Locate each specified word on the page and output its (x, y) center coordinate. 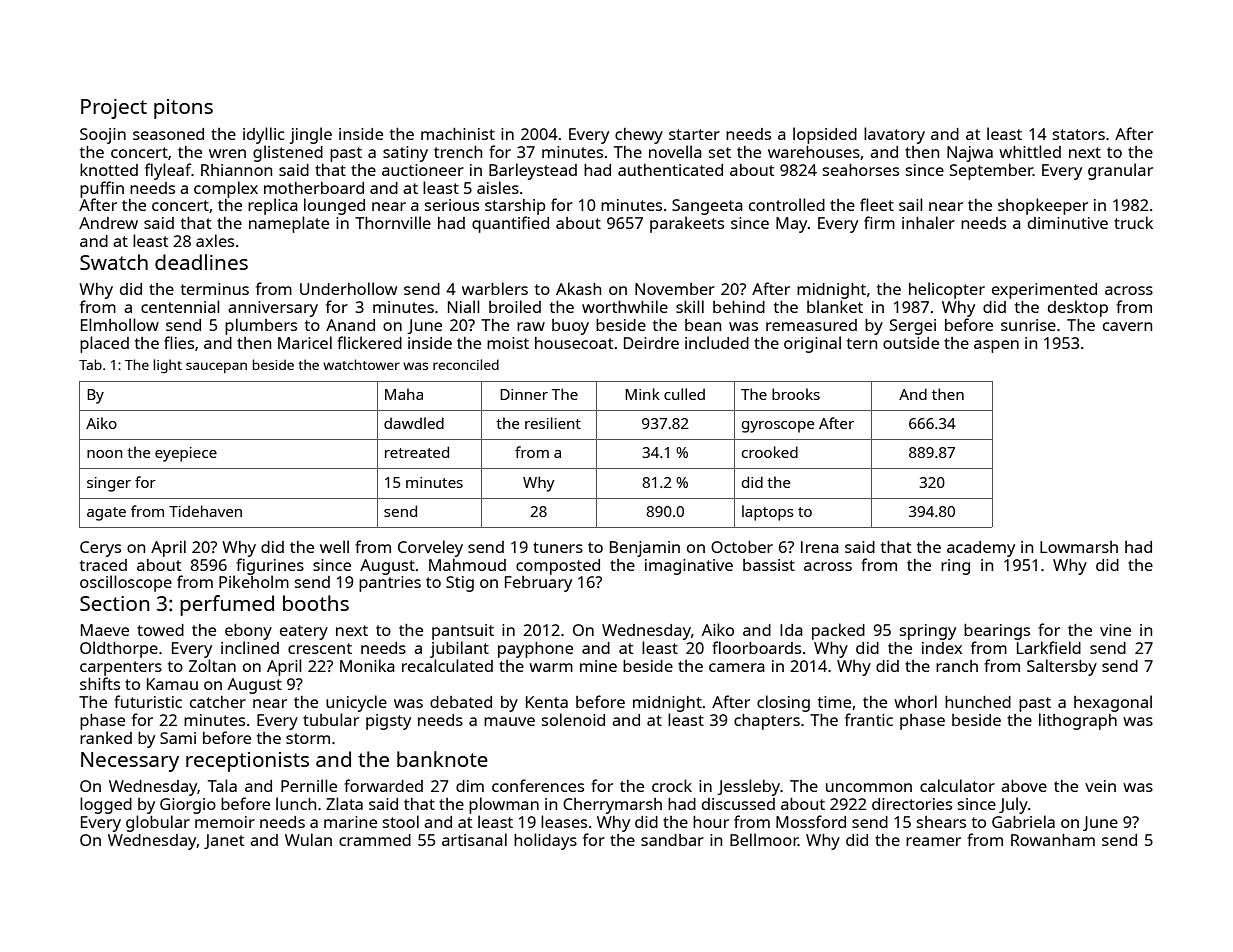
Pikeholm (254, 581)
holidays (545, 841)
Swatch (114, 262)
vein (1100, 786)
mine (598, 666)
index (942, 648)
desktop (1078, 308)
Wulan (308, 839)
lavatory (894, 135)
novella (675, 151)
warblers (495, 288)
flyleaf (168, 171)
